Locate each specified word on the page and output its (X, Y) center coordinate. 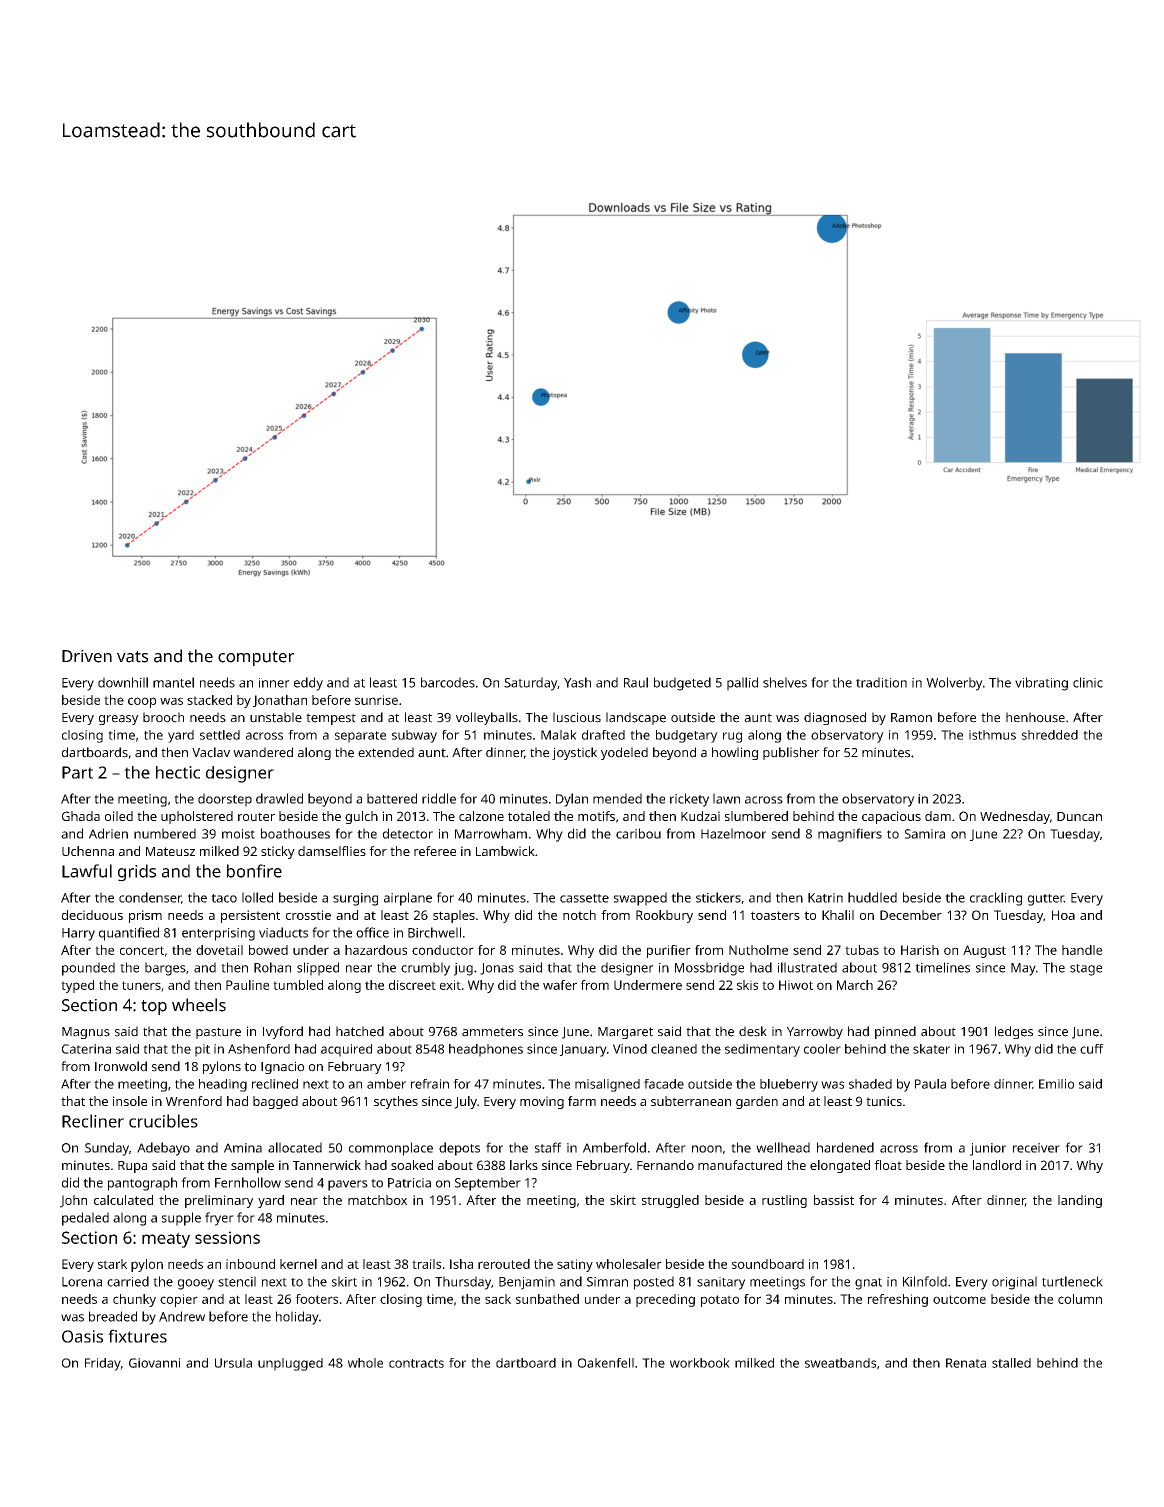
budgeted (682, 684)
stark (112, 1264)
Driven (87, 656)
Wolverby (954, 684)
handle (1082, 950)
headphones (486, 1050)
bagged (275, 1102)
